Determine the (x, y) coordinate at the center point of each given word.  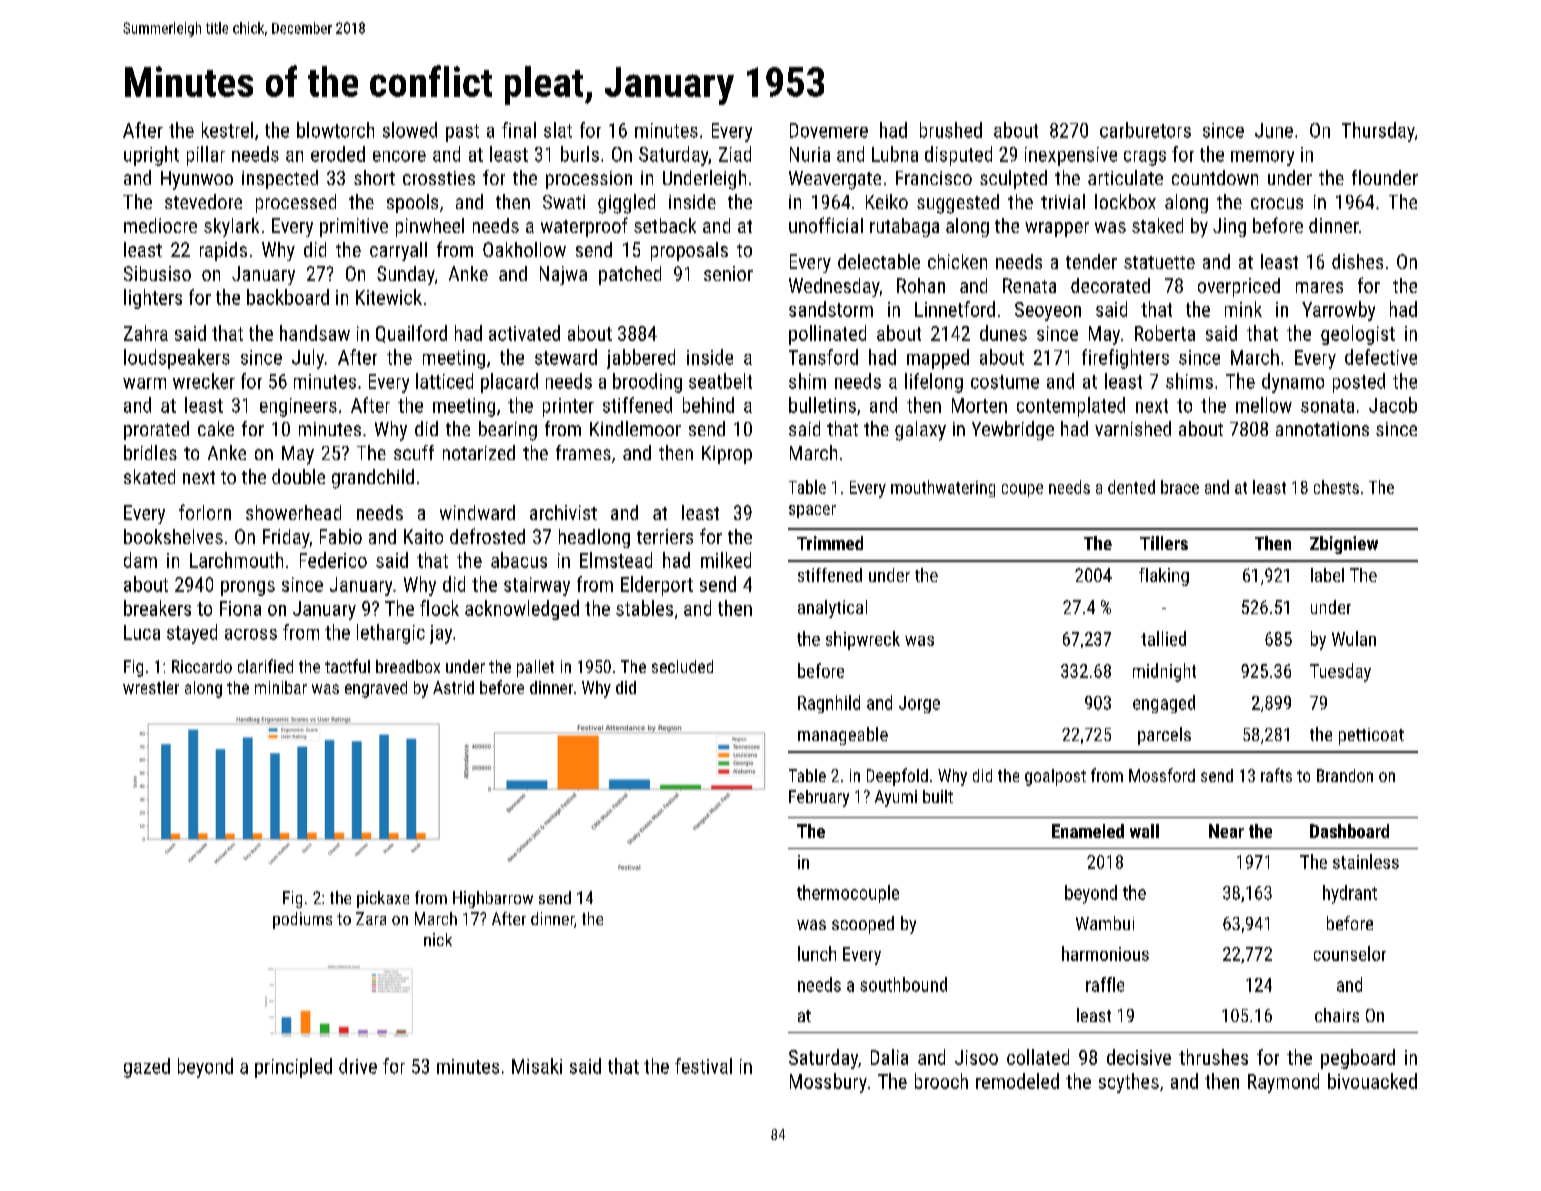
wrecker (204, 381)
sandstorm (831, 309)
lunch (817, 953)
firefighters (1125, 359)
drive (358, 1066)
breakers (157, 608)
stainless (1366, 861)
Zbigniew (1344, 545)
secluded (682, 666)
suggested (958, 204)
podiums (302, 920)
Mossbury (828, 1083)
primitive (354, 227)
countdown (1215, 177)
